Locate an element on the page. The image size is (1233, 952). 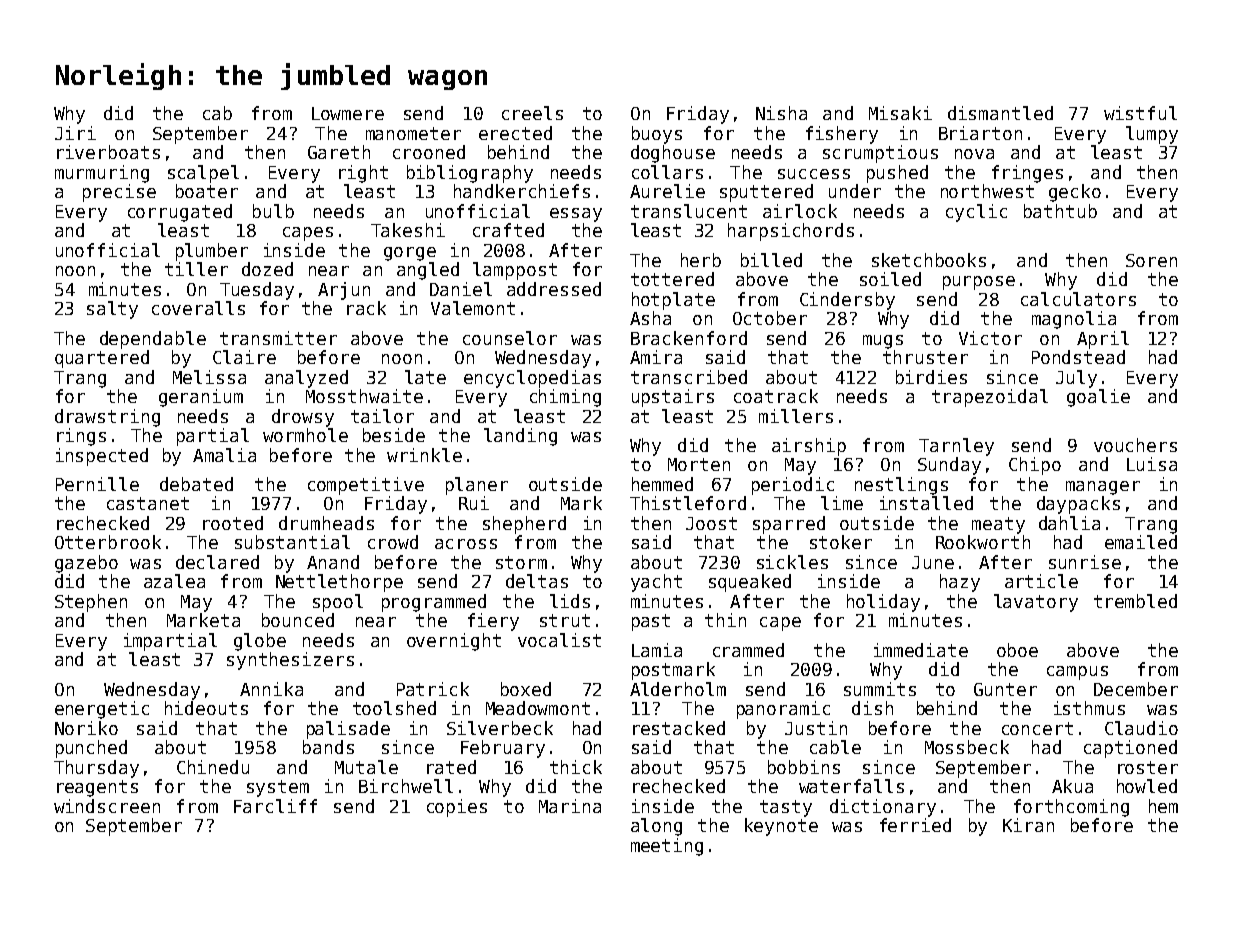
bands is located at coordinates (328, 747).
